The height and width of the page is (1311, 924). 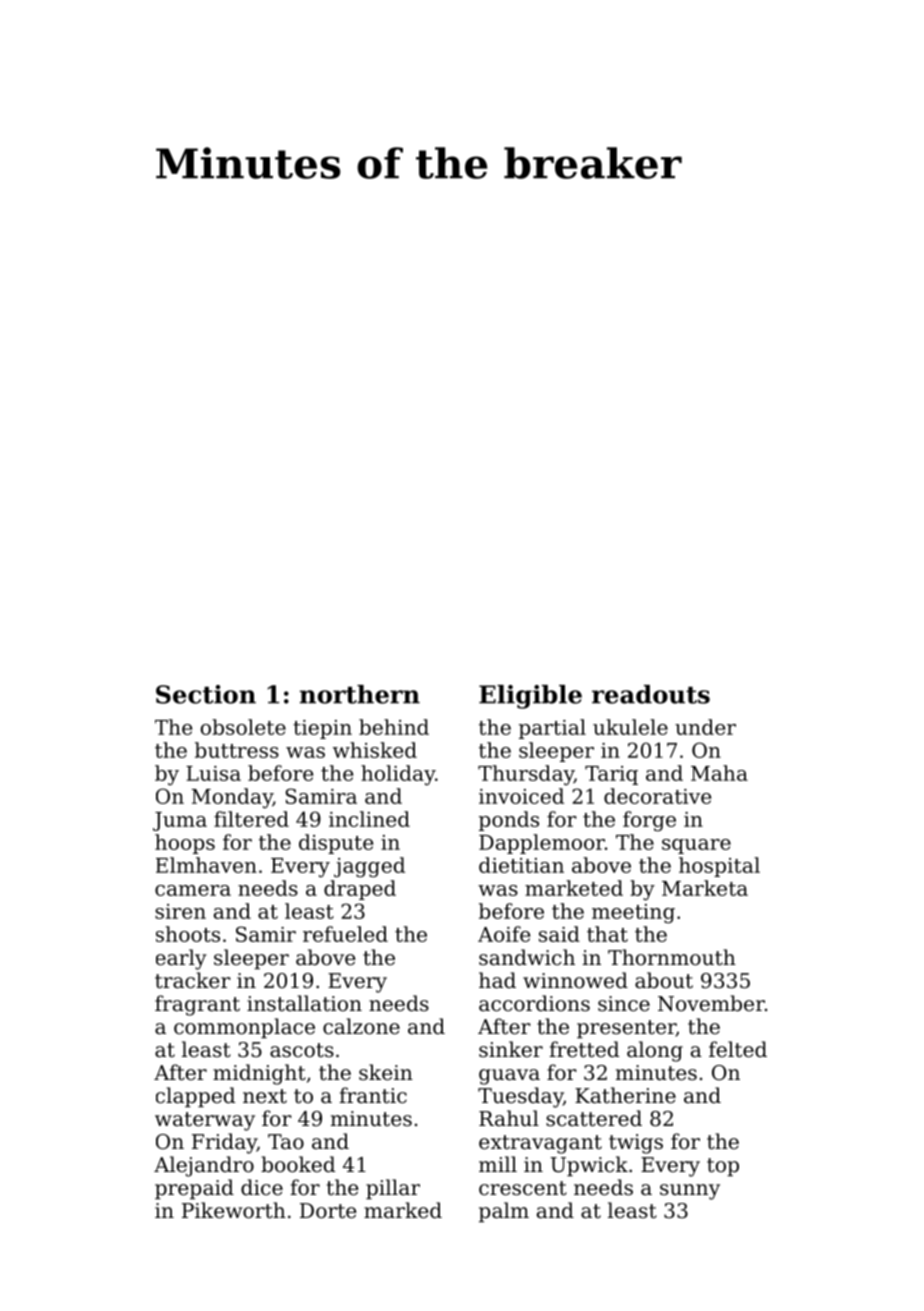 I want to click on booked, so click(x=298, y=1164).
